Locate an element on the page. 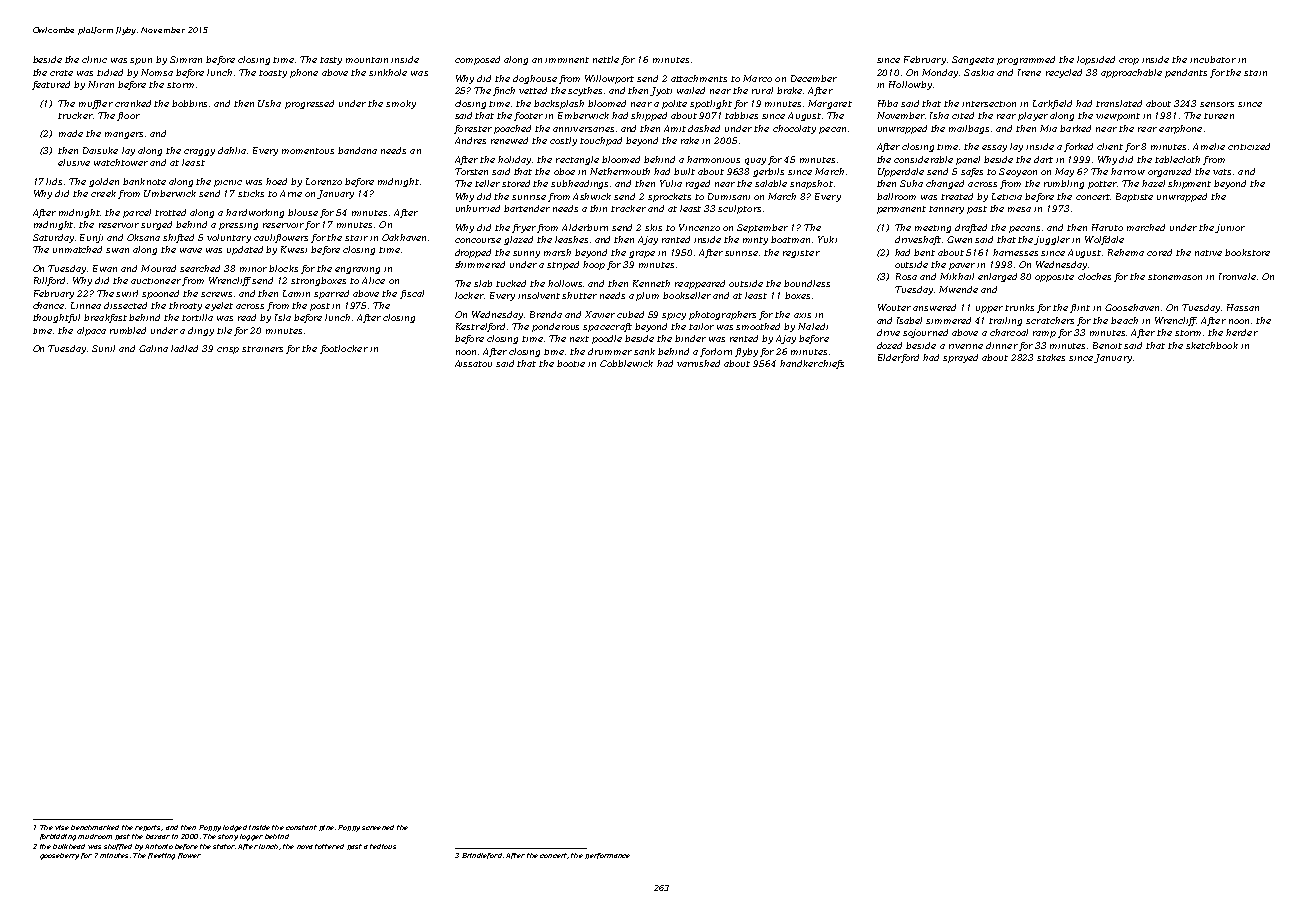 This page has width=1308, height=924. fleeting is located at coordinates (161, 856).
